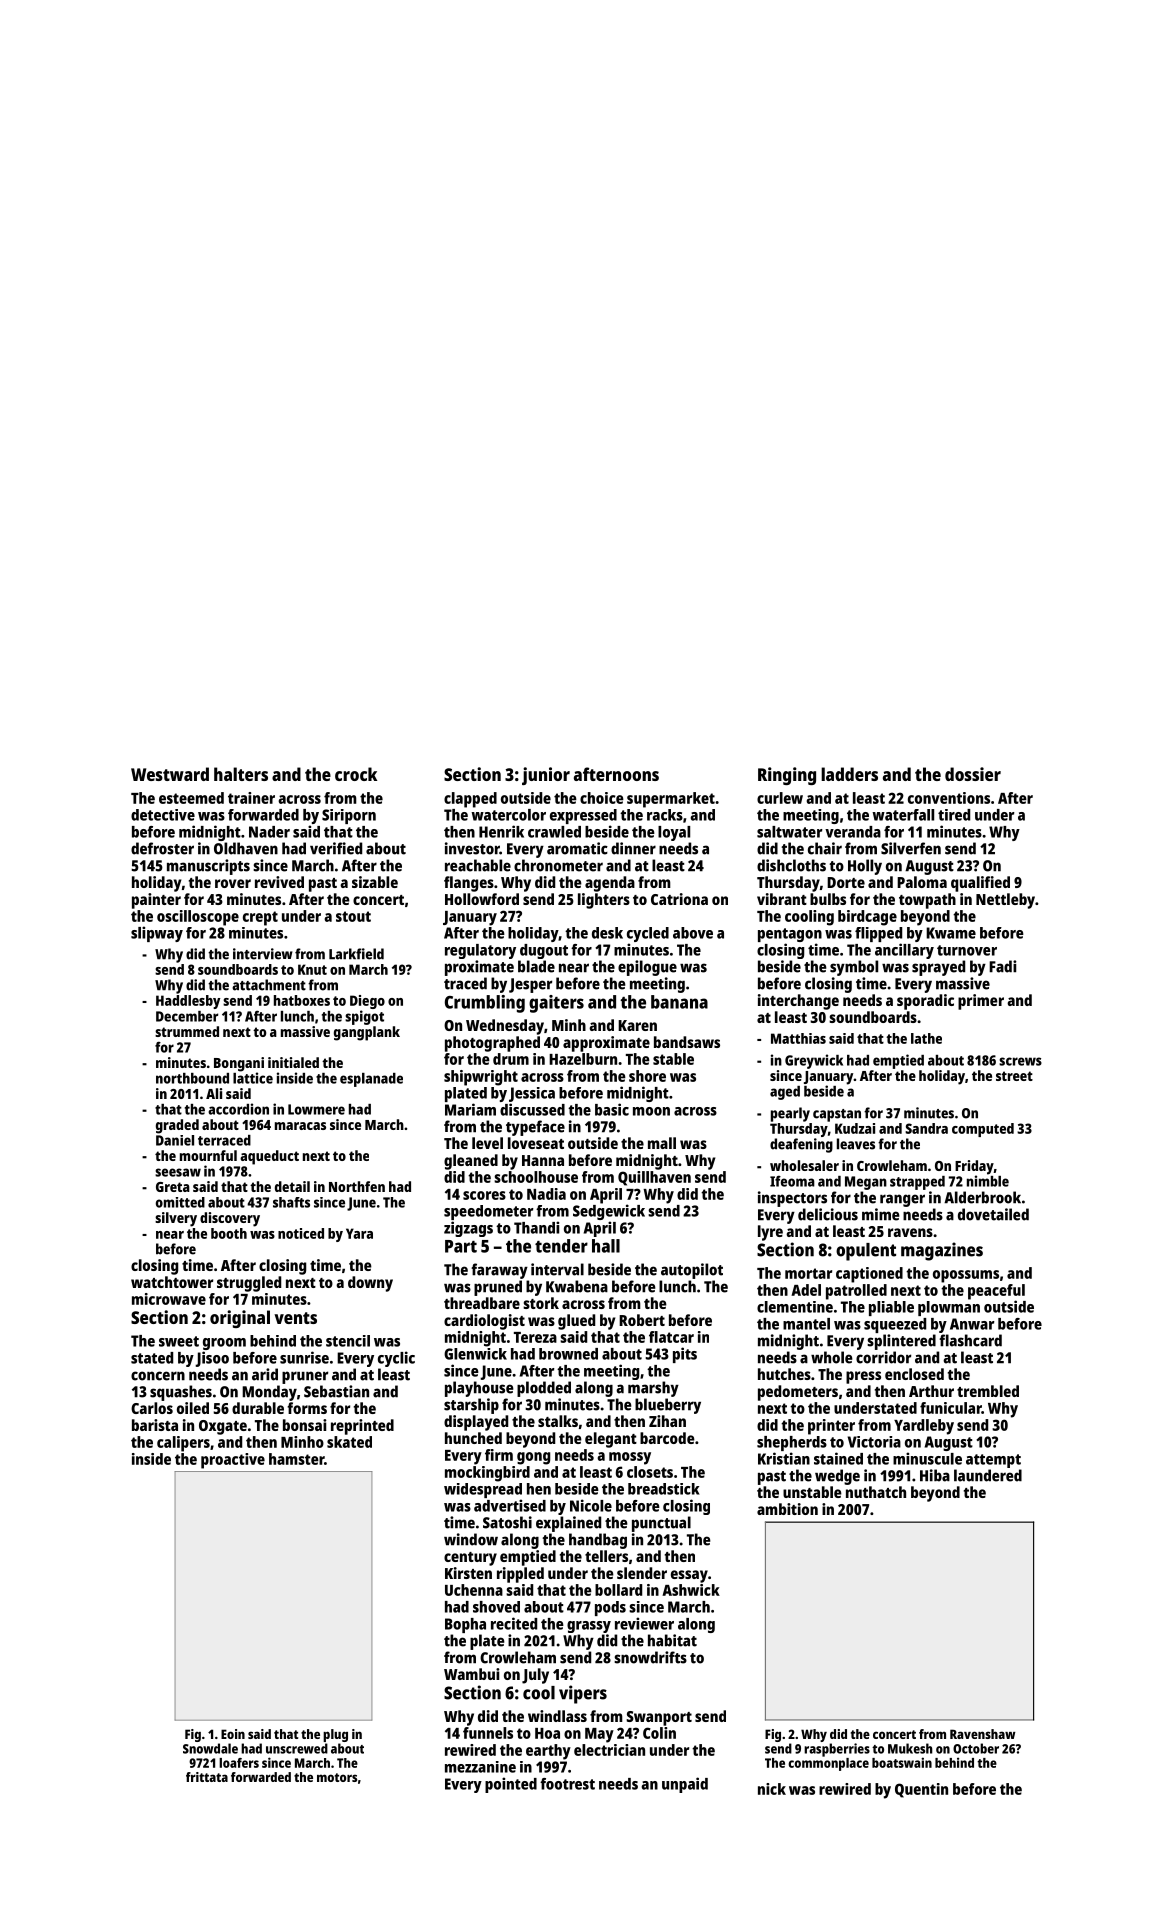  I want to click on dossier, so click(973, 774).
